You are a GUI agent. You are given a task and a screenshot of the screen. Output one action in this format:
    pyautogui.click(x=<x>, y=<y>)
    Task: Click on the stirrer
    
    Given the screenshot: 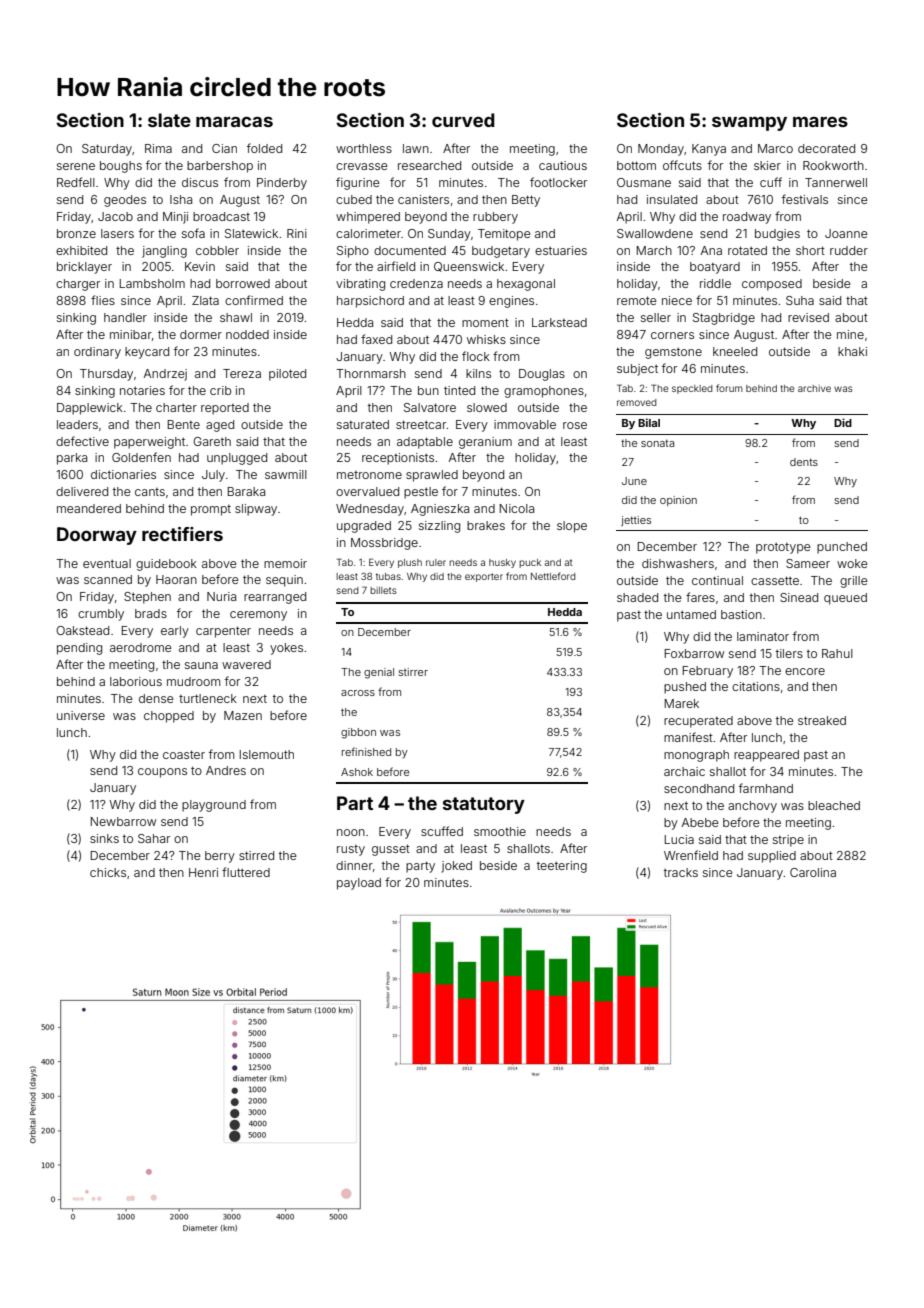 What is the action you would take?
    pyautogui.click(x=413, y=672)
